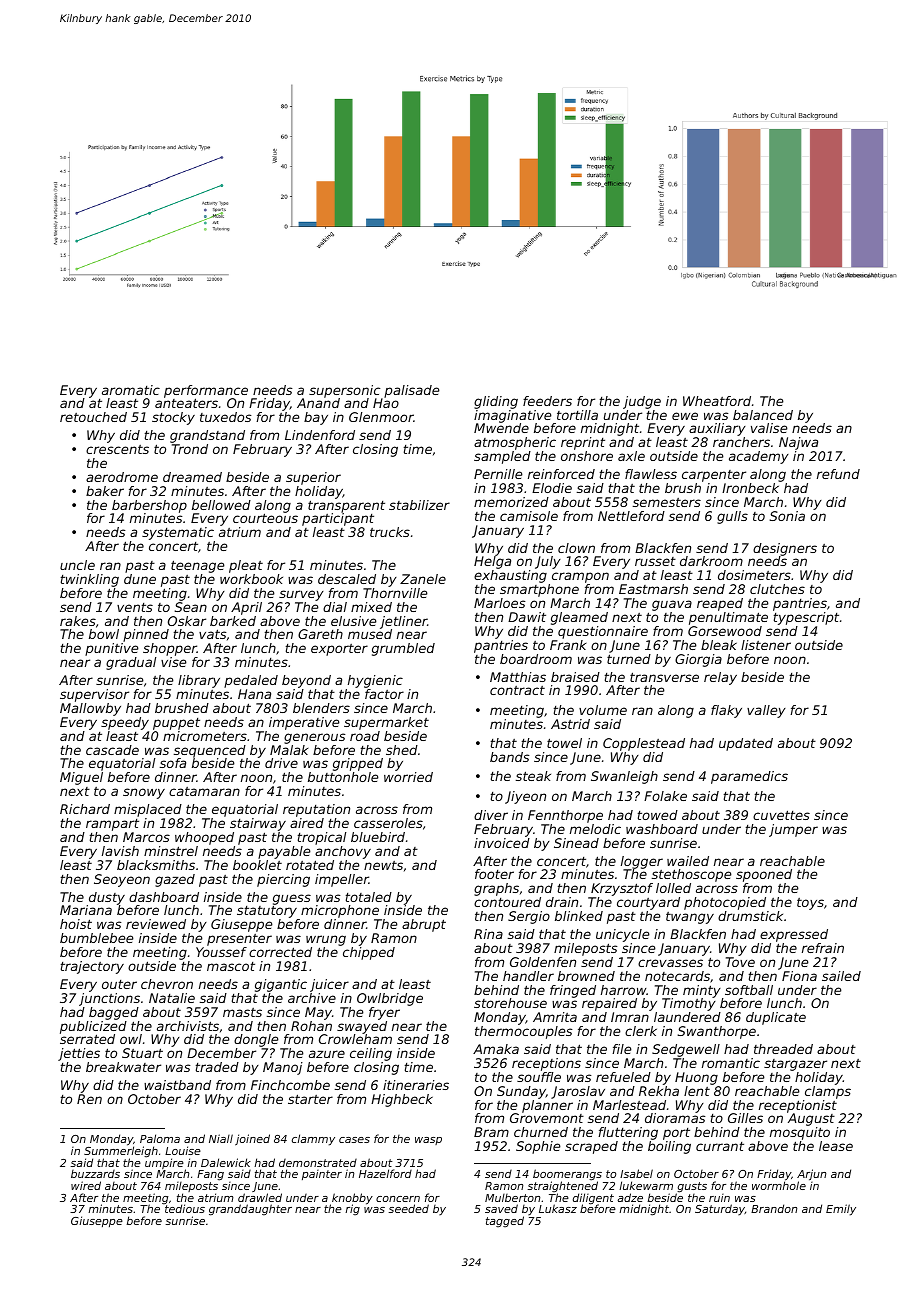  Describe the element at coordinates (412, 391) in the page. I see `palisade` at that location.
